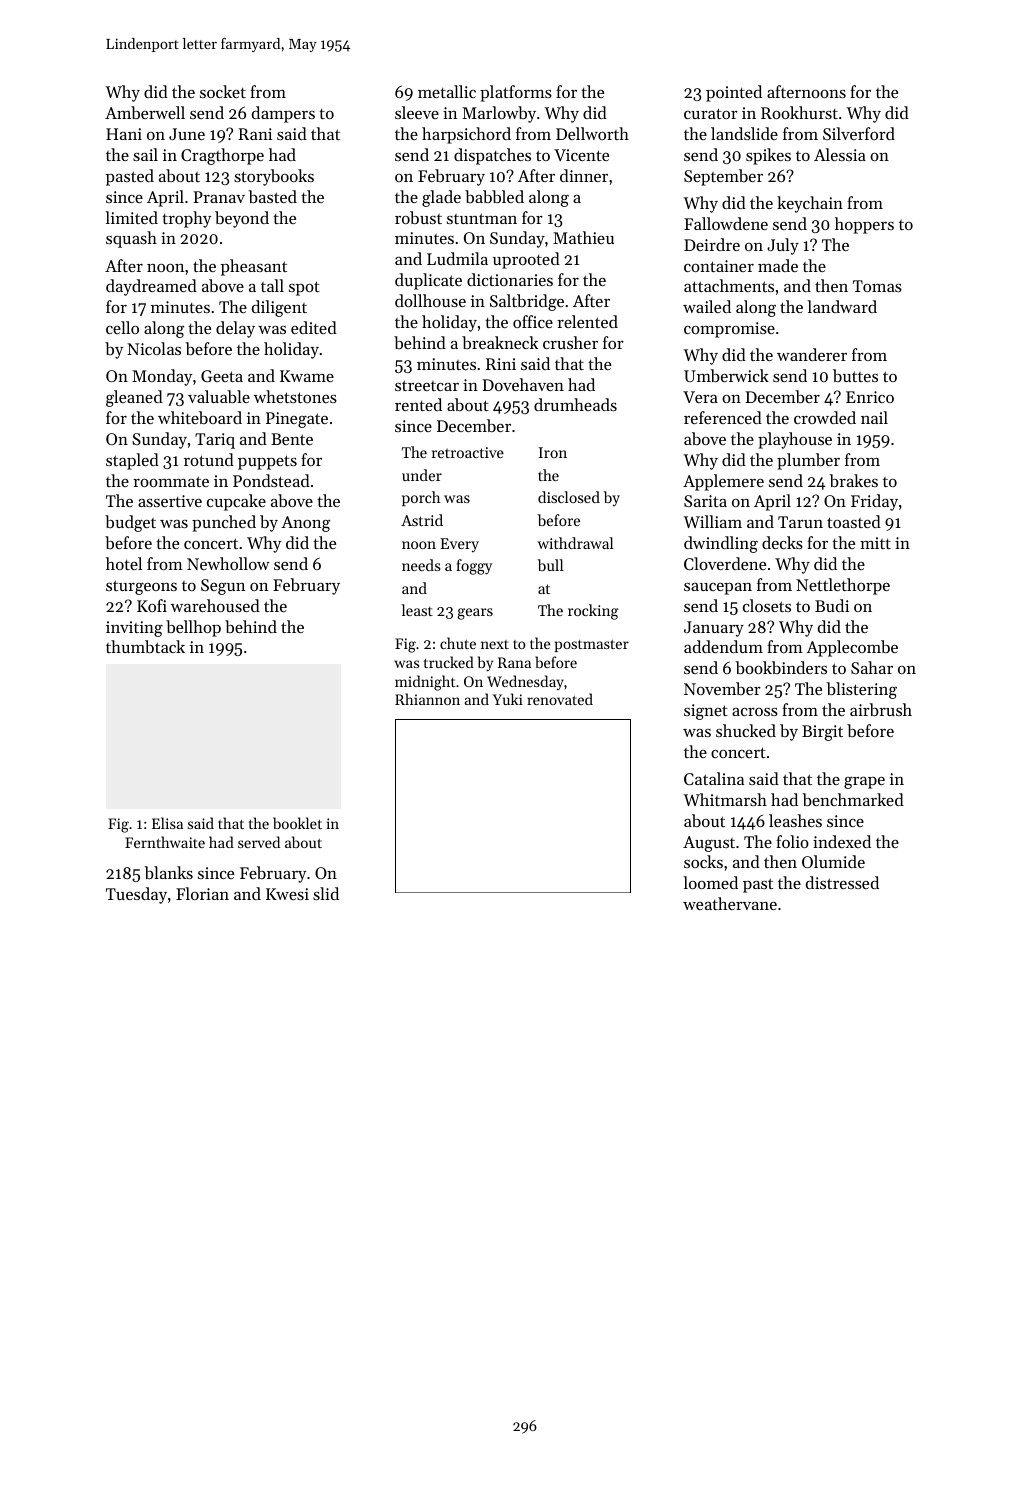 The width and height of the page is (1025, 1485). What do you see at coordinates (287, 894) in the page?
I see `Kwesi` at bounding box center [287, 894].
